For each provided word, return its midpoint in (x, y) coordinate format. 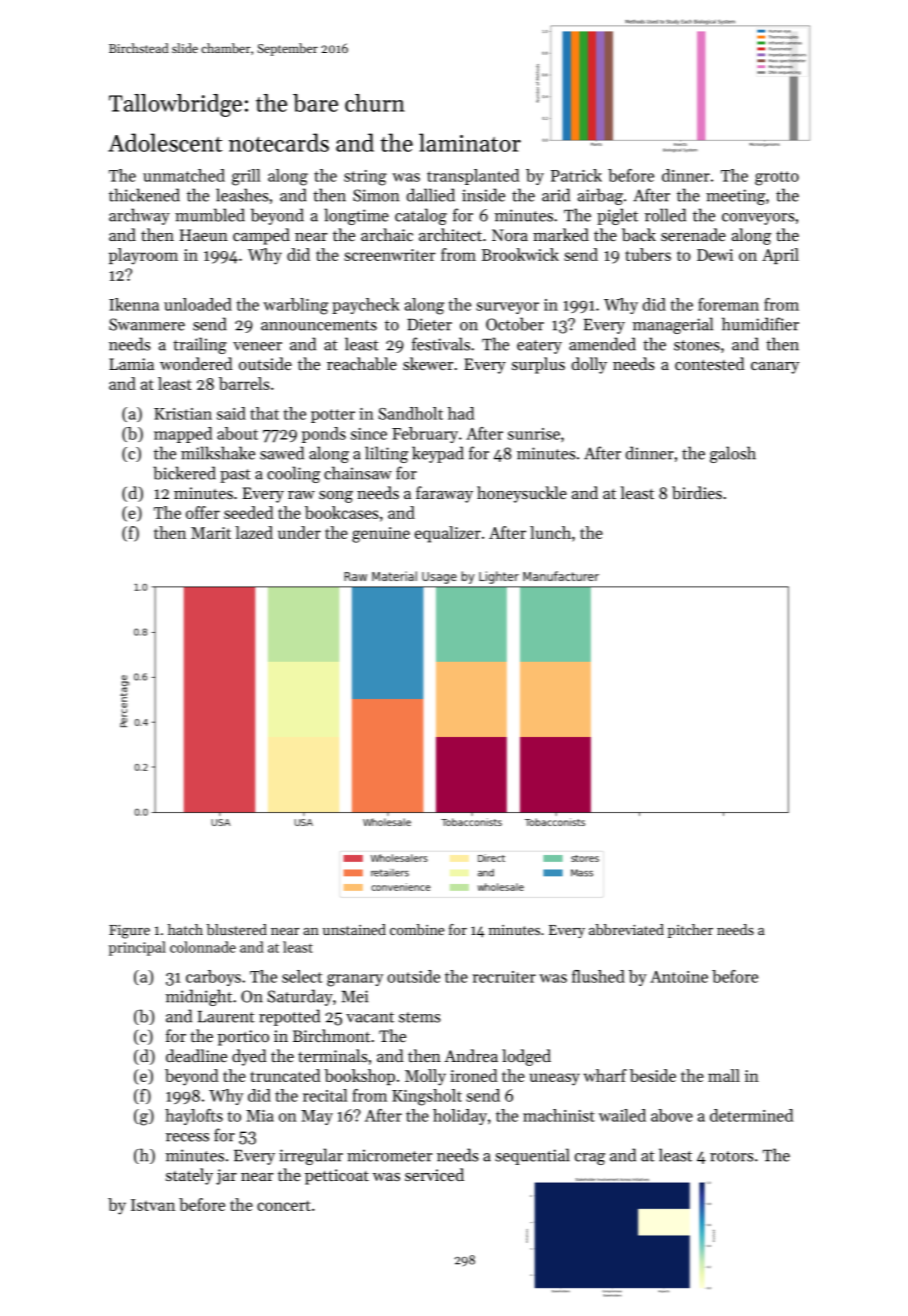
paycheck (365, 306)
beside (653, 1075)
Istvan (153, 1205)
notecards (279, 142)
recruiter (504, 977)
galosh (733, 454)
